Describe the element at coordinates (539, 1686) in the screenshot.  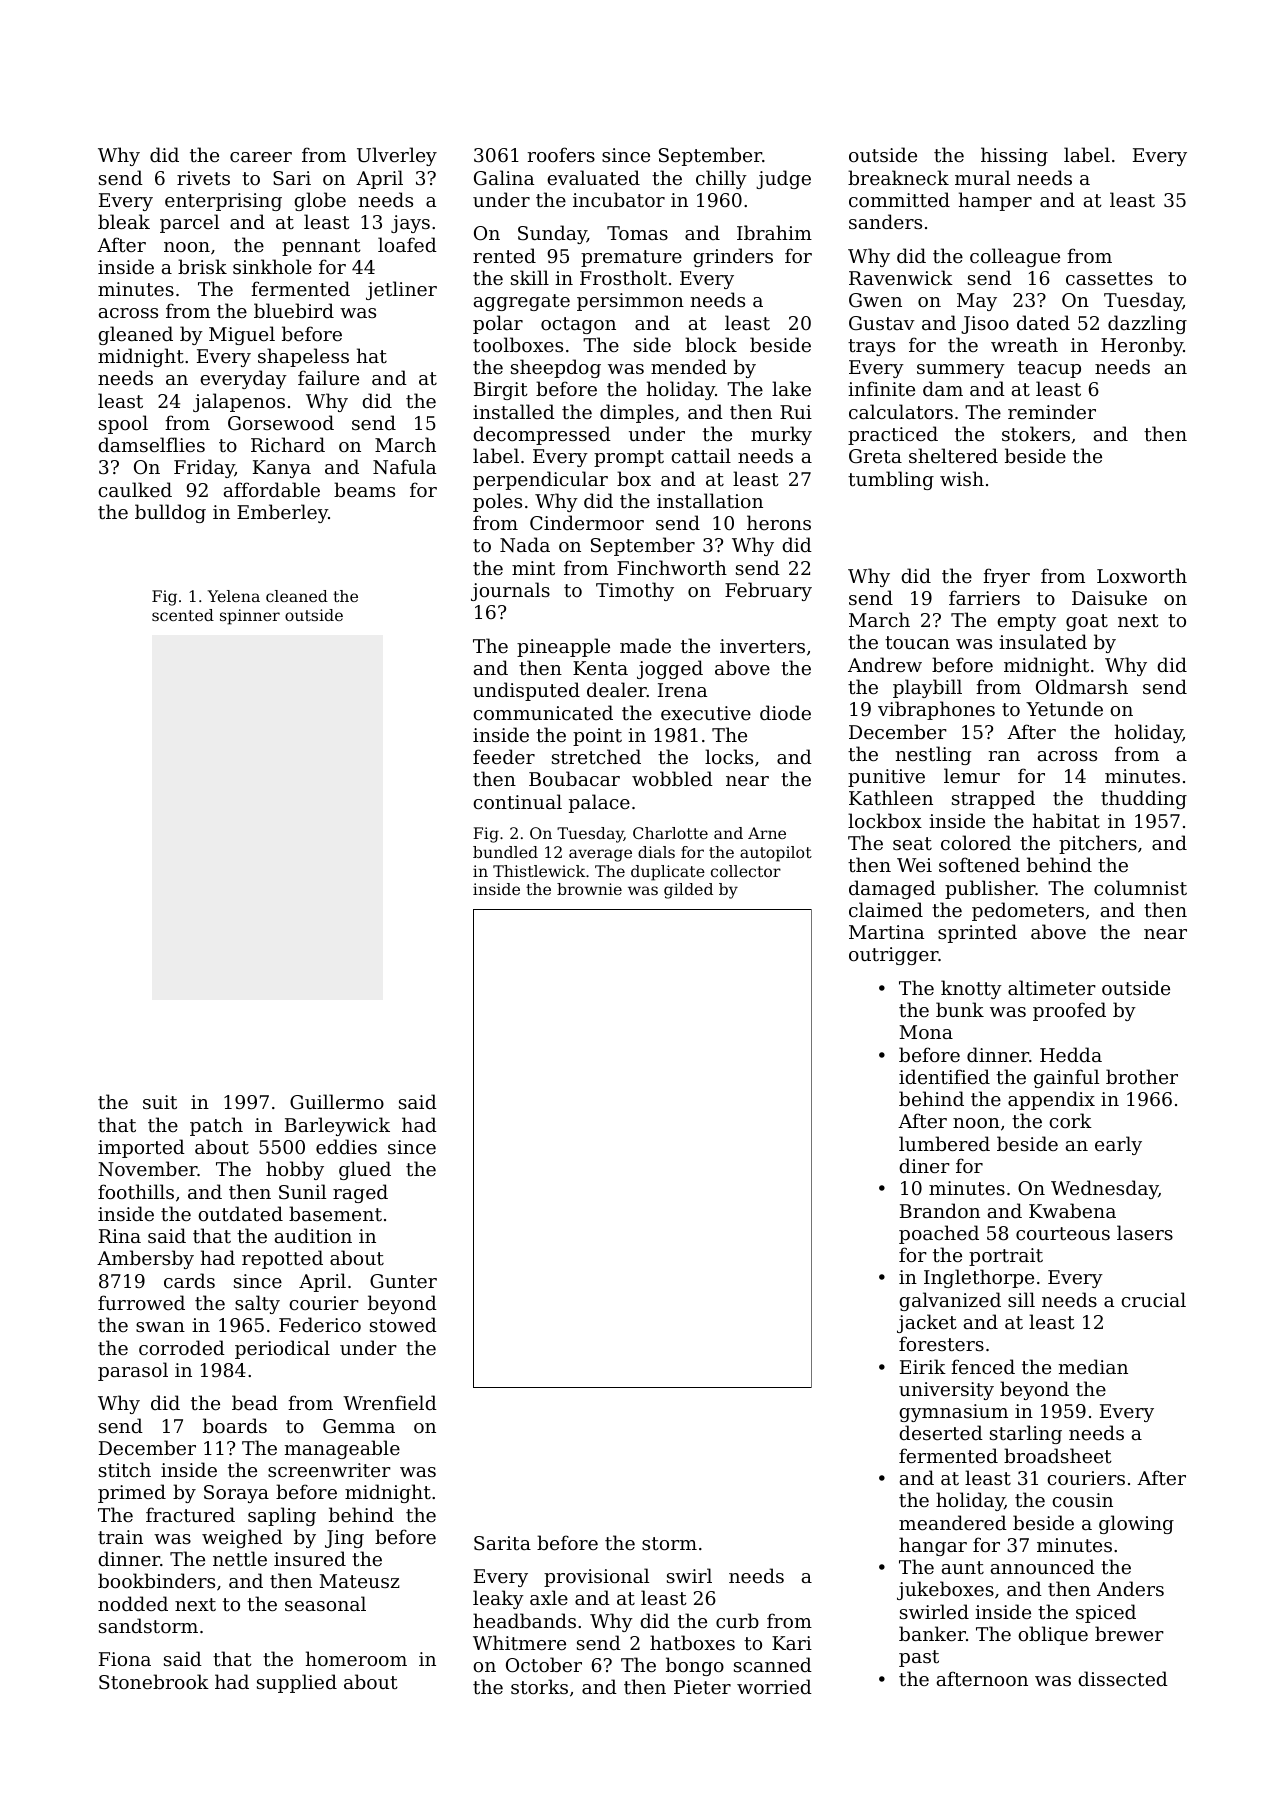
I see `storks` at that location.
